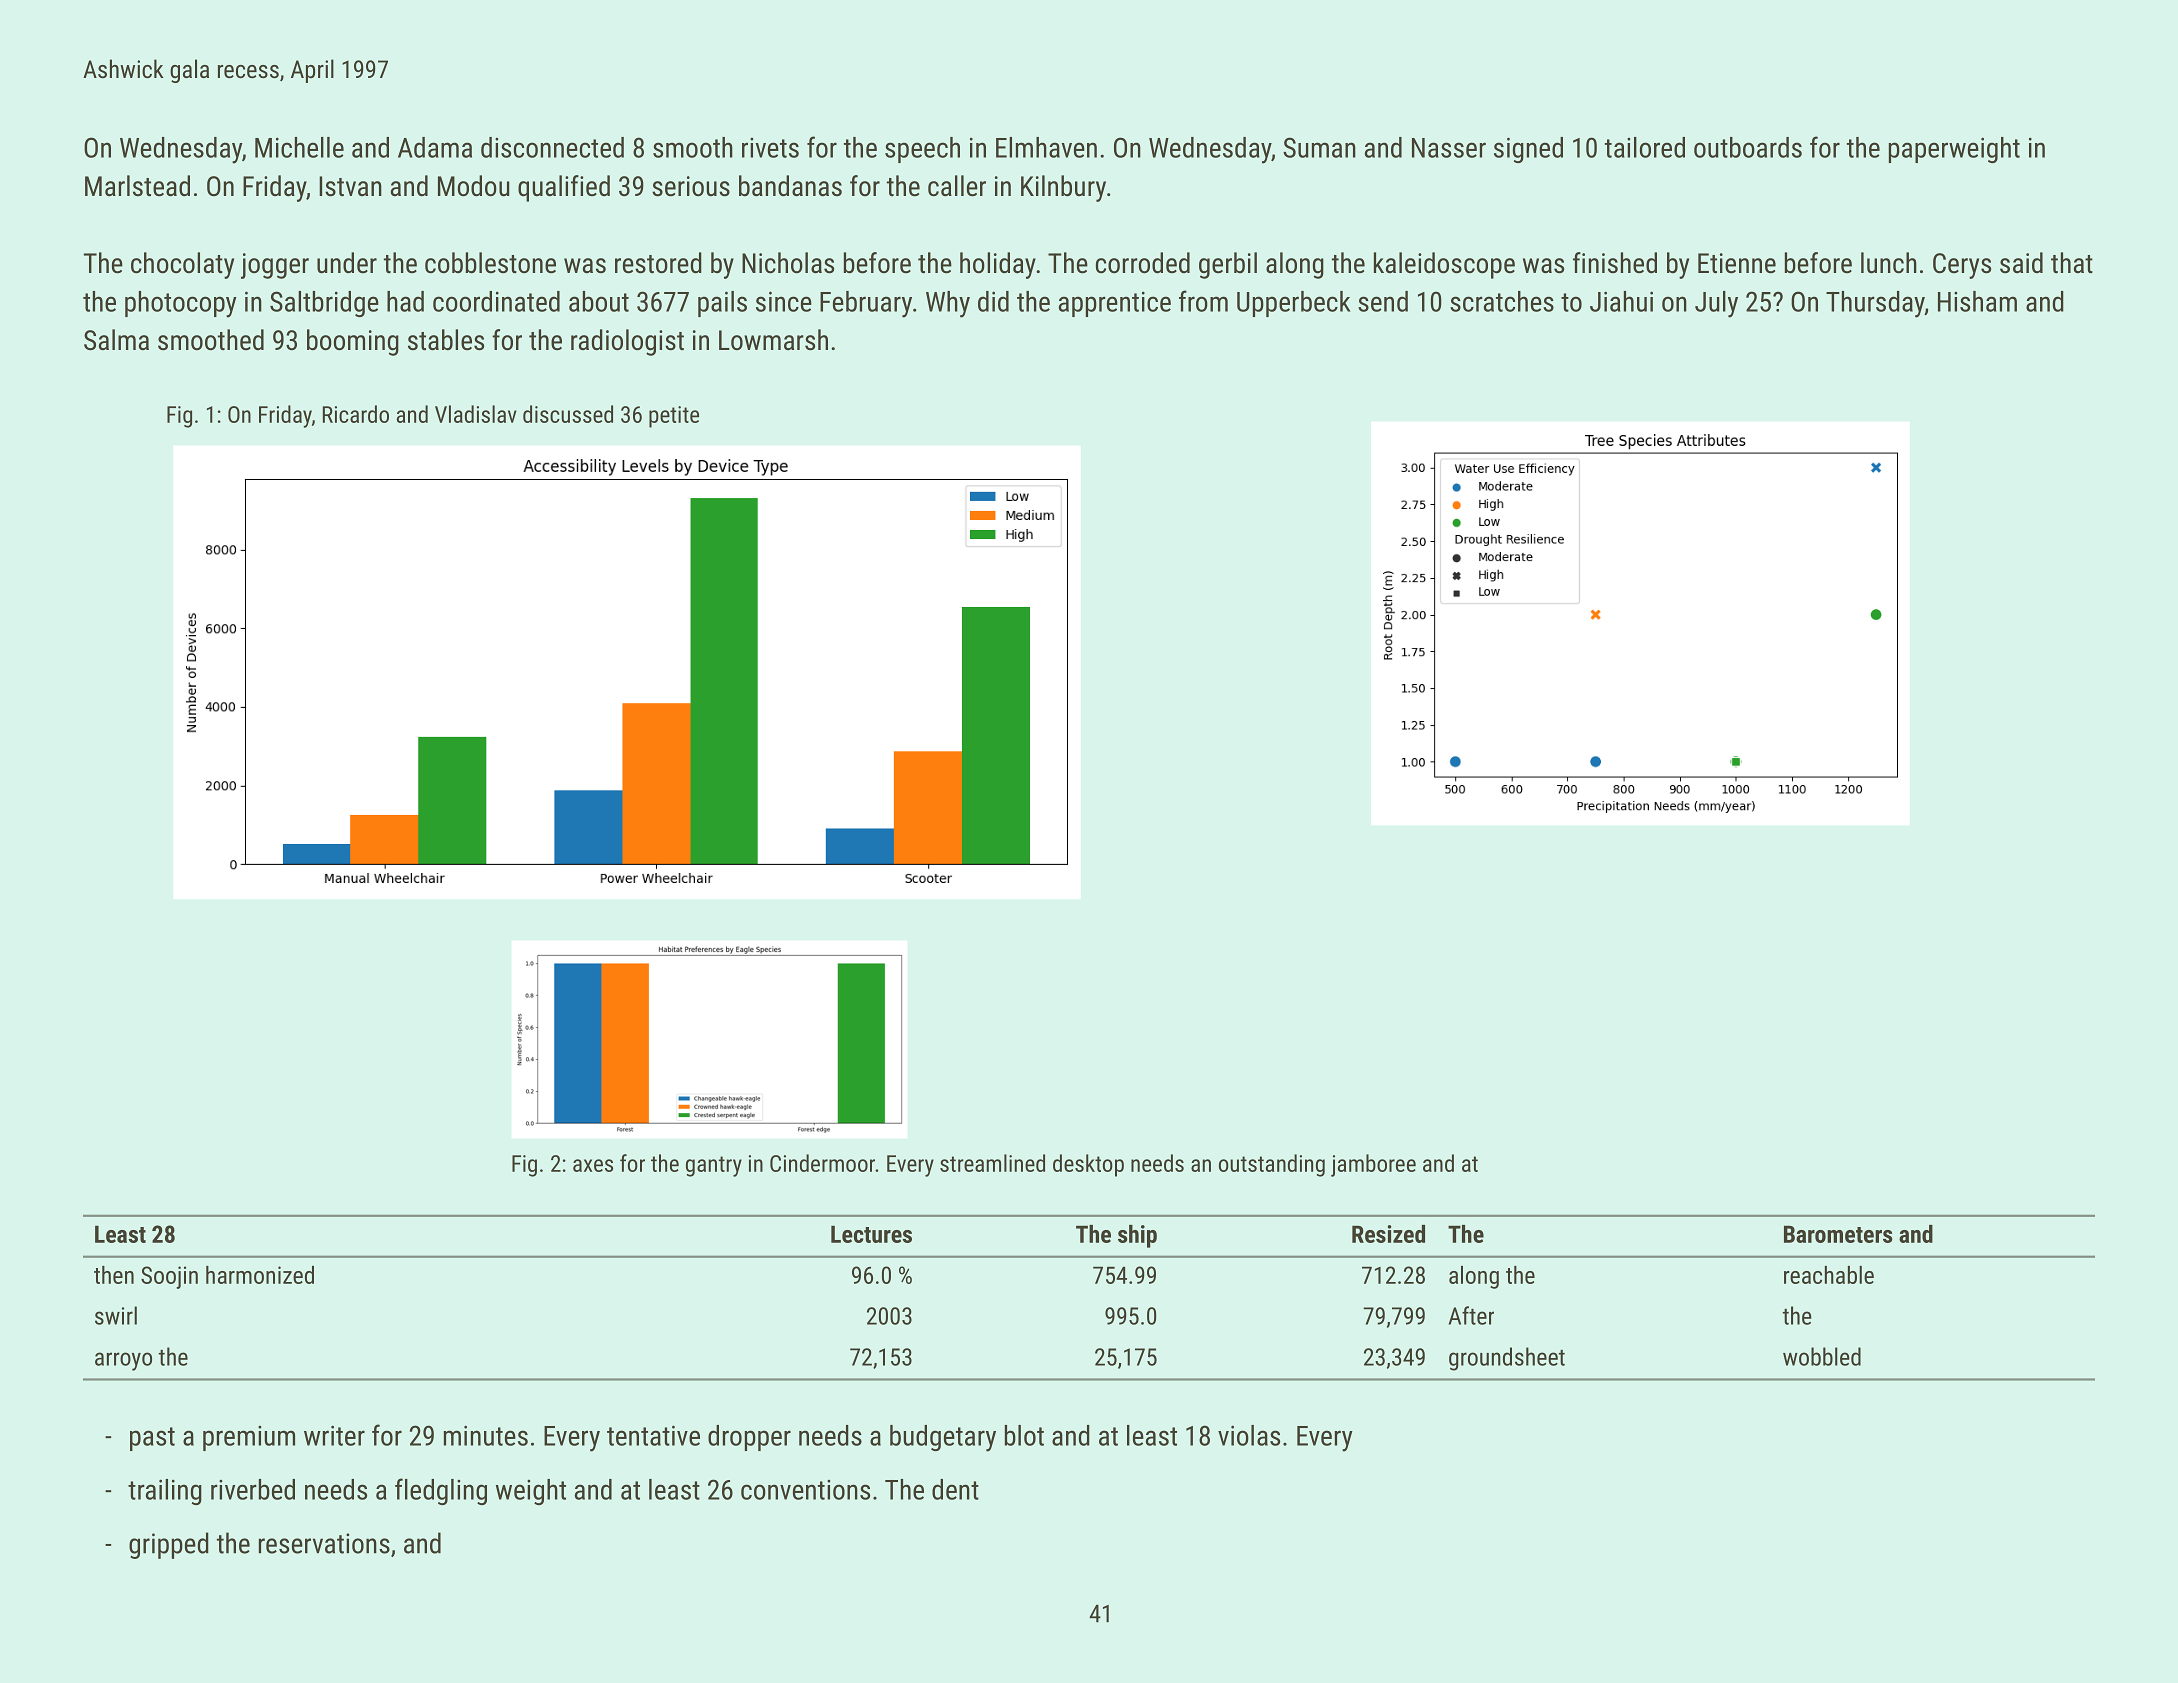 This document has width=2178, height=1683. I want to click on blot, so click(1024, 1435).
